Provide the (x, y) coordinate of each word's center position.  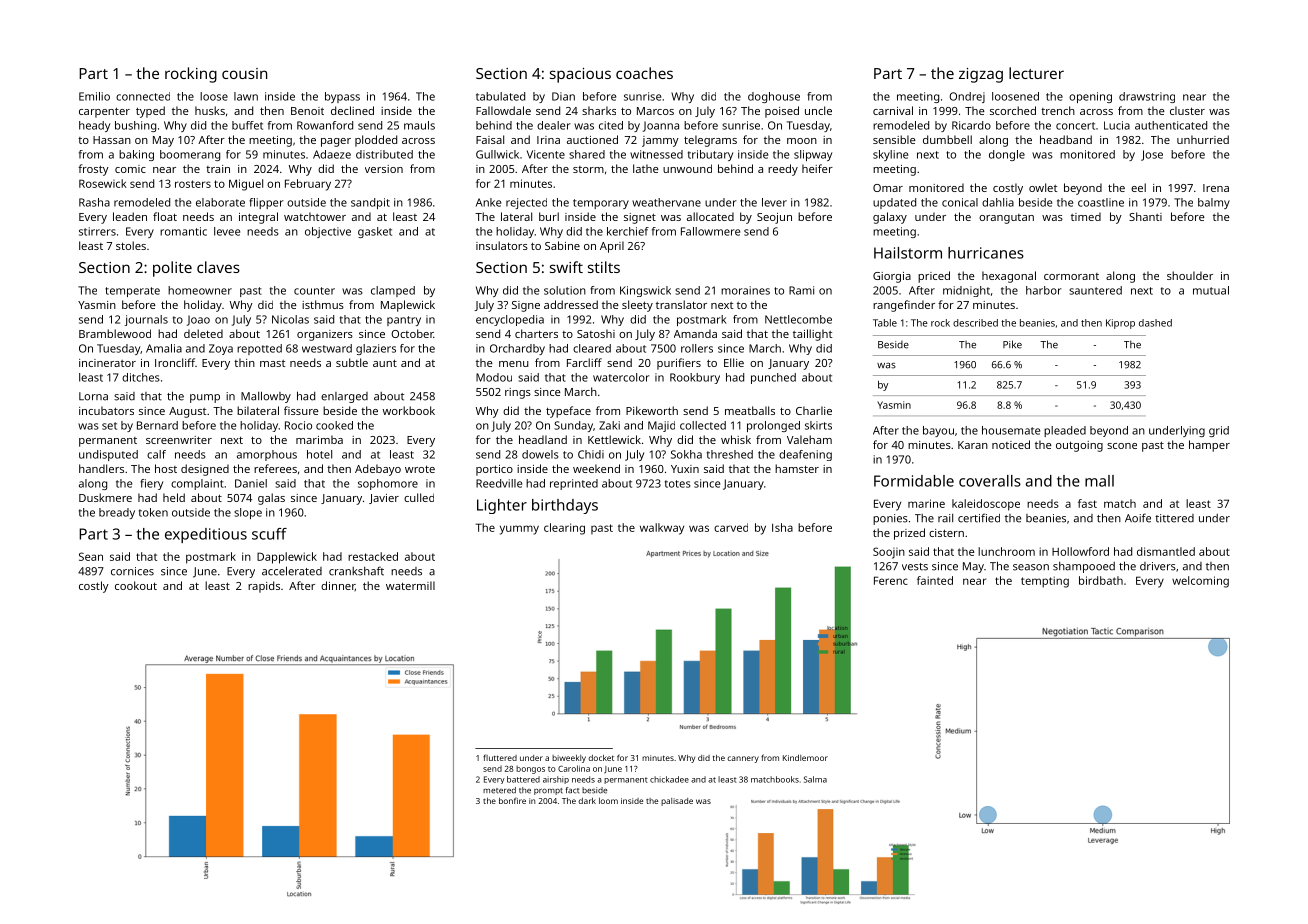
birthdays (565, 506)
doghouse (774, 97)
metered (499, 790)
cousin (244, 73)
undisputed (108, 455)
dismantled (1166, 551)
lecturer (1036, 73)
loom (608, 801)
